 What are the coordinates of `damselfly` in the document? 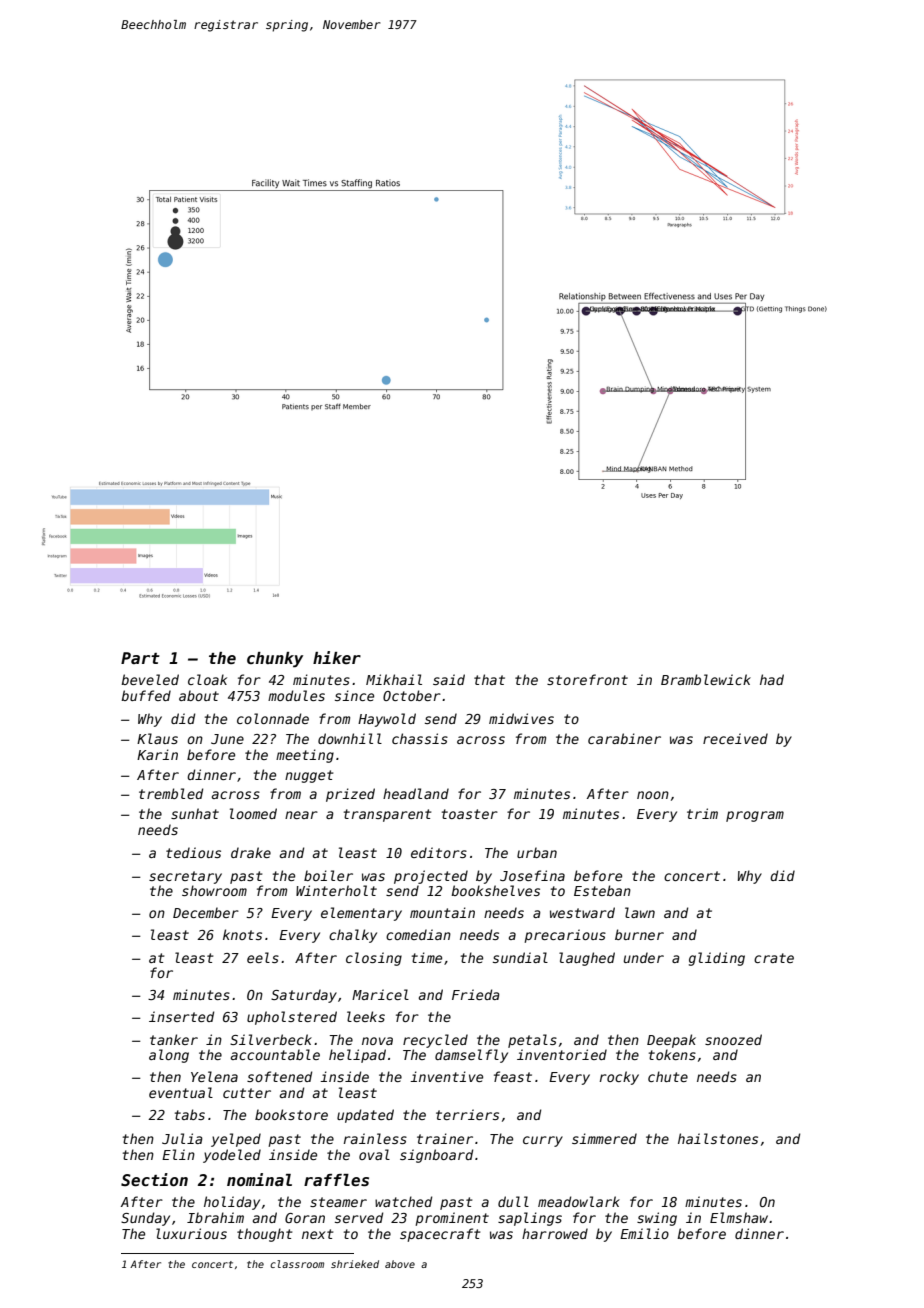 It's located at (471, 1056).
